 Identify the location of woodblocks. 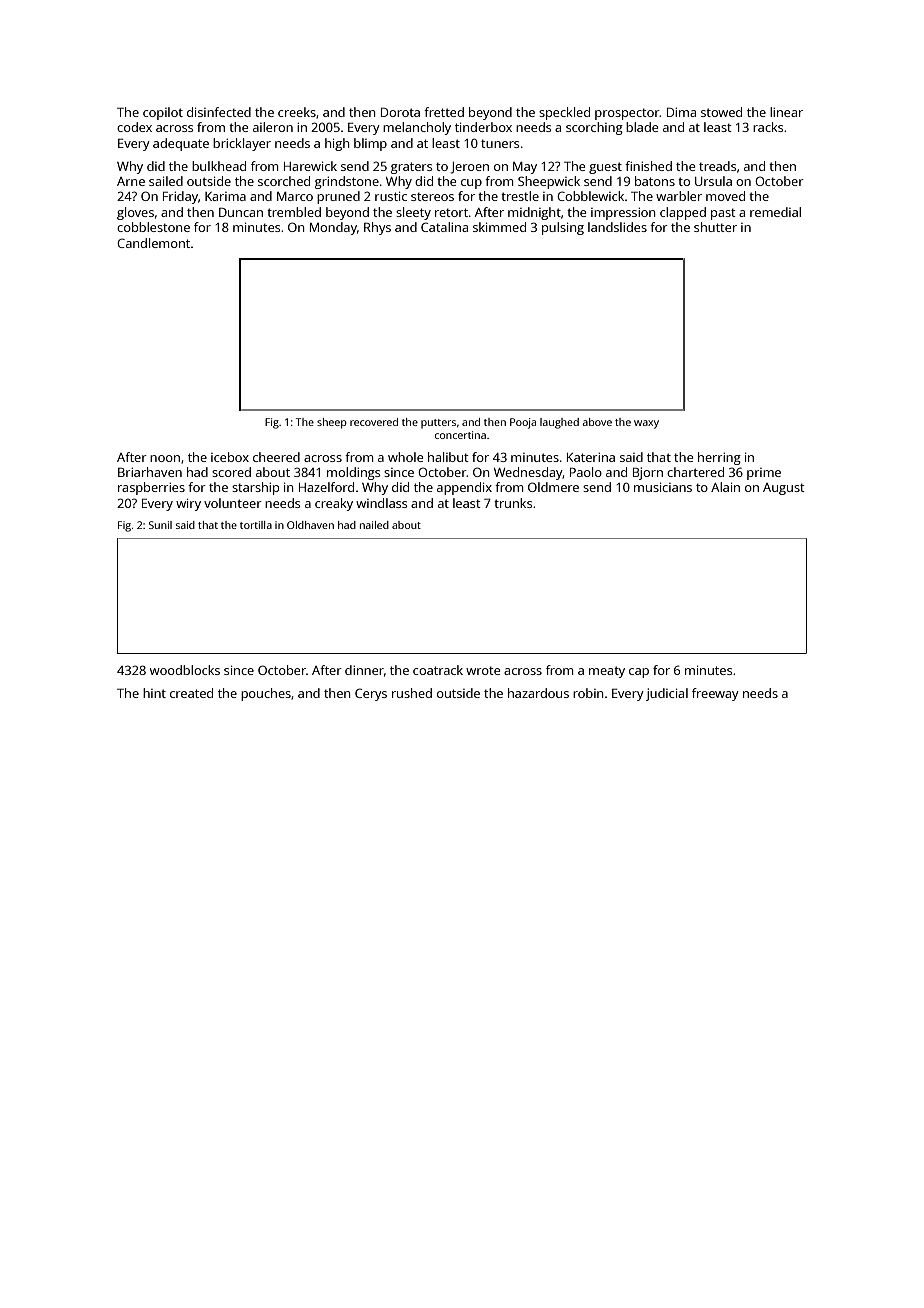
(185, 670).
